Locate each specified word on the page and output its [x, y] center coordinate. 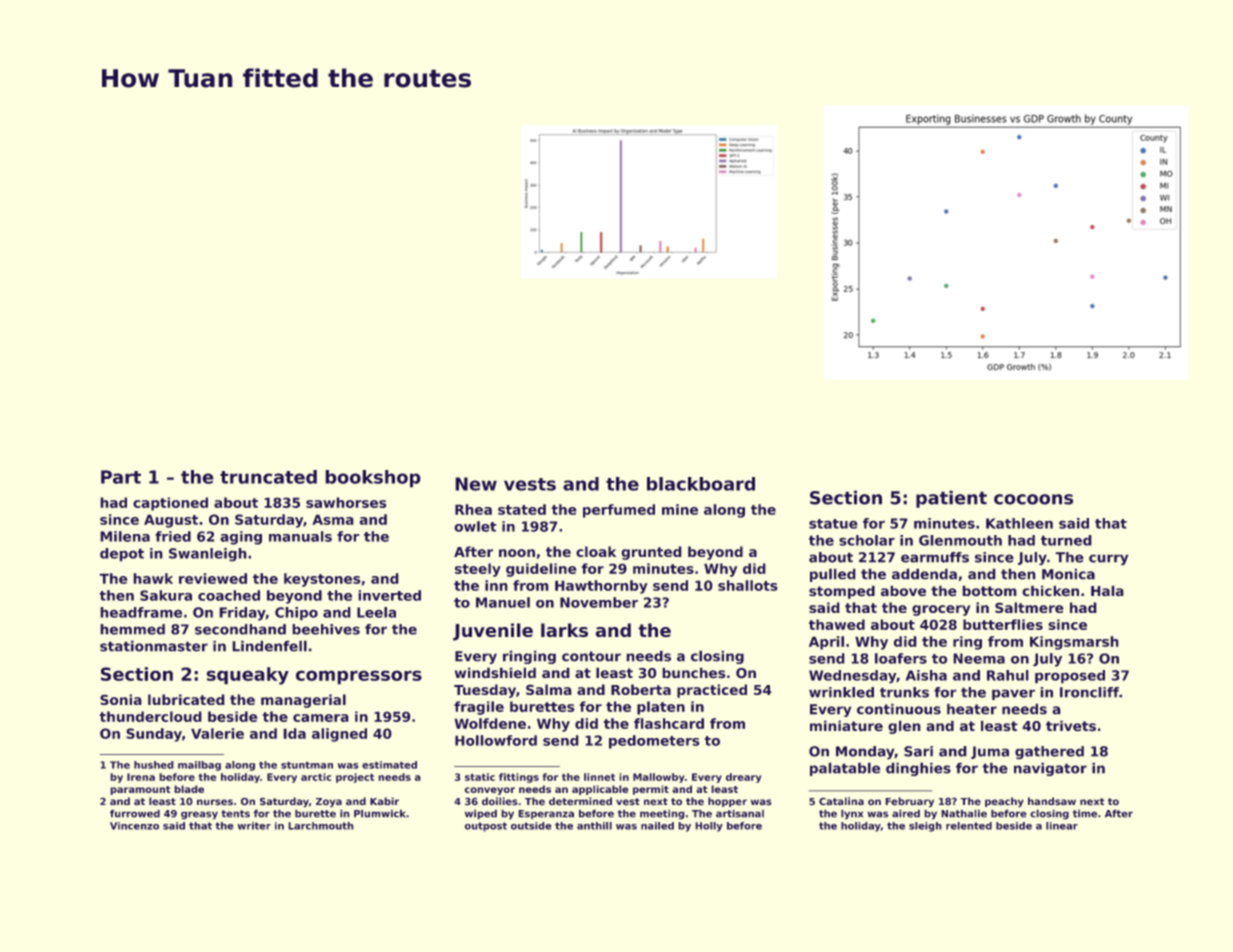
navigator [1050, 769]
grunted [651, 553]
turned [1066, 540]
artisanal [740, 813]
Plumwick [380, 813]
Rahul [1008, 675]
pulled [833, 575]
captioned [170, 504]
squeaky [248, 676]
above [903, 591]
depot [122, 555]
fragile [479, 708]
